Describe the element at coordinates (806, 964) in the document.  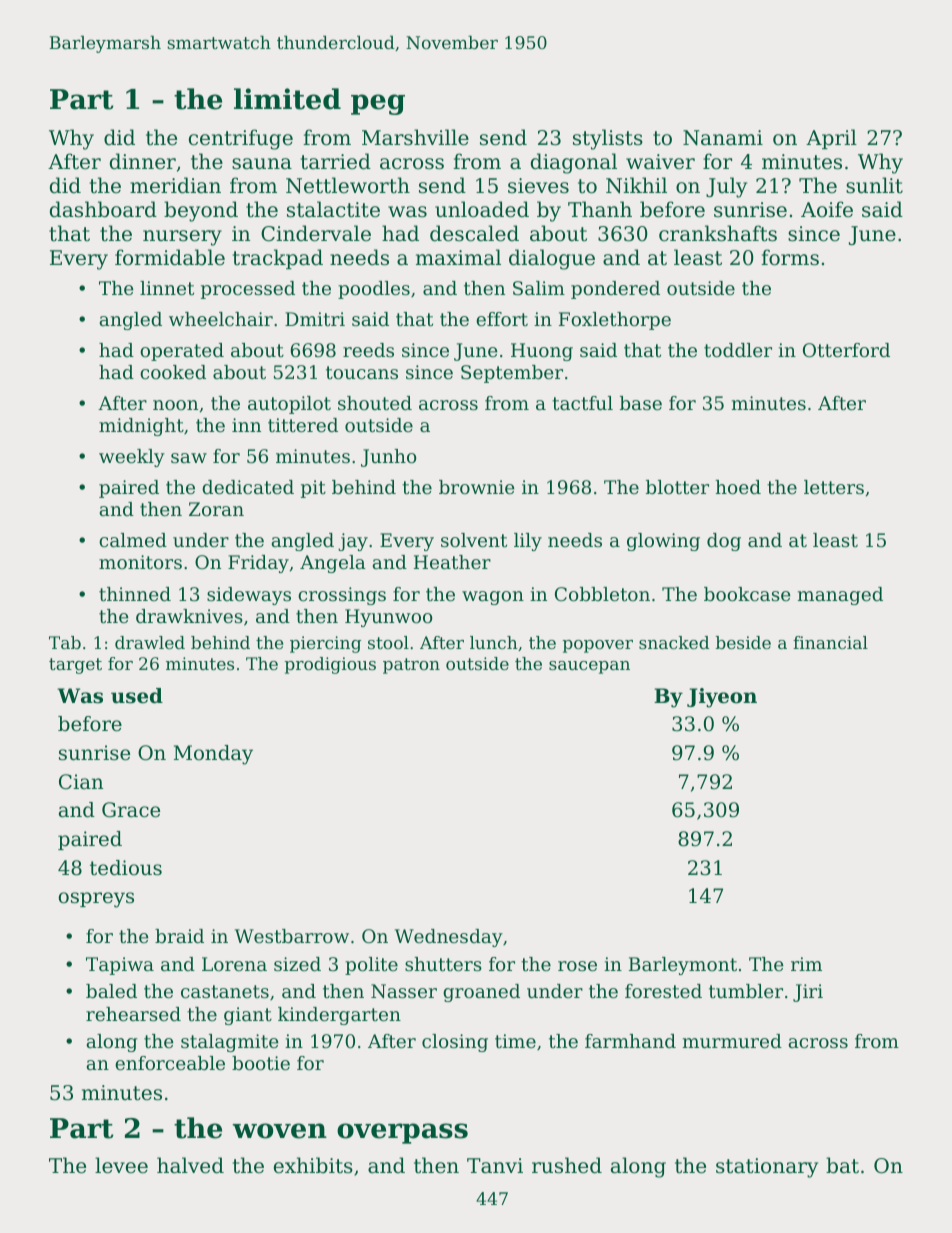
I see `rim` at that location.
